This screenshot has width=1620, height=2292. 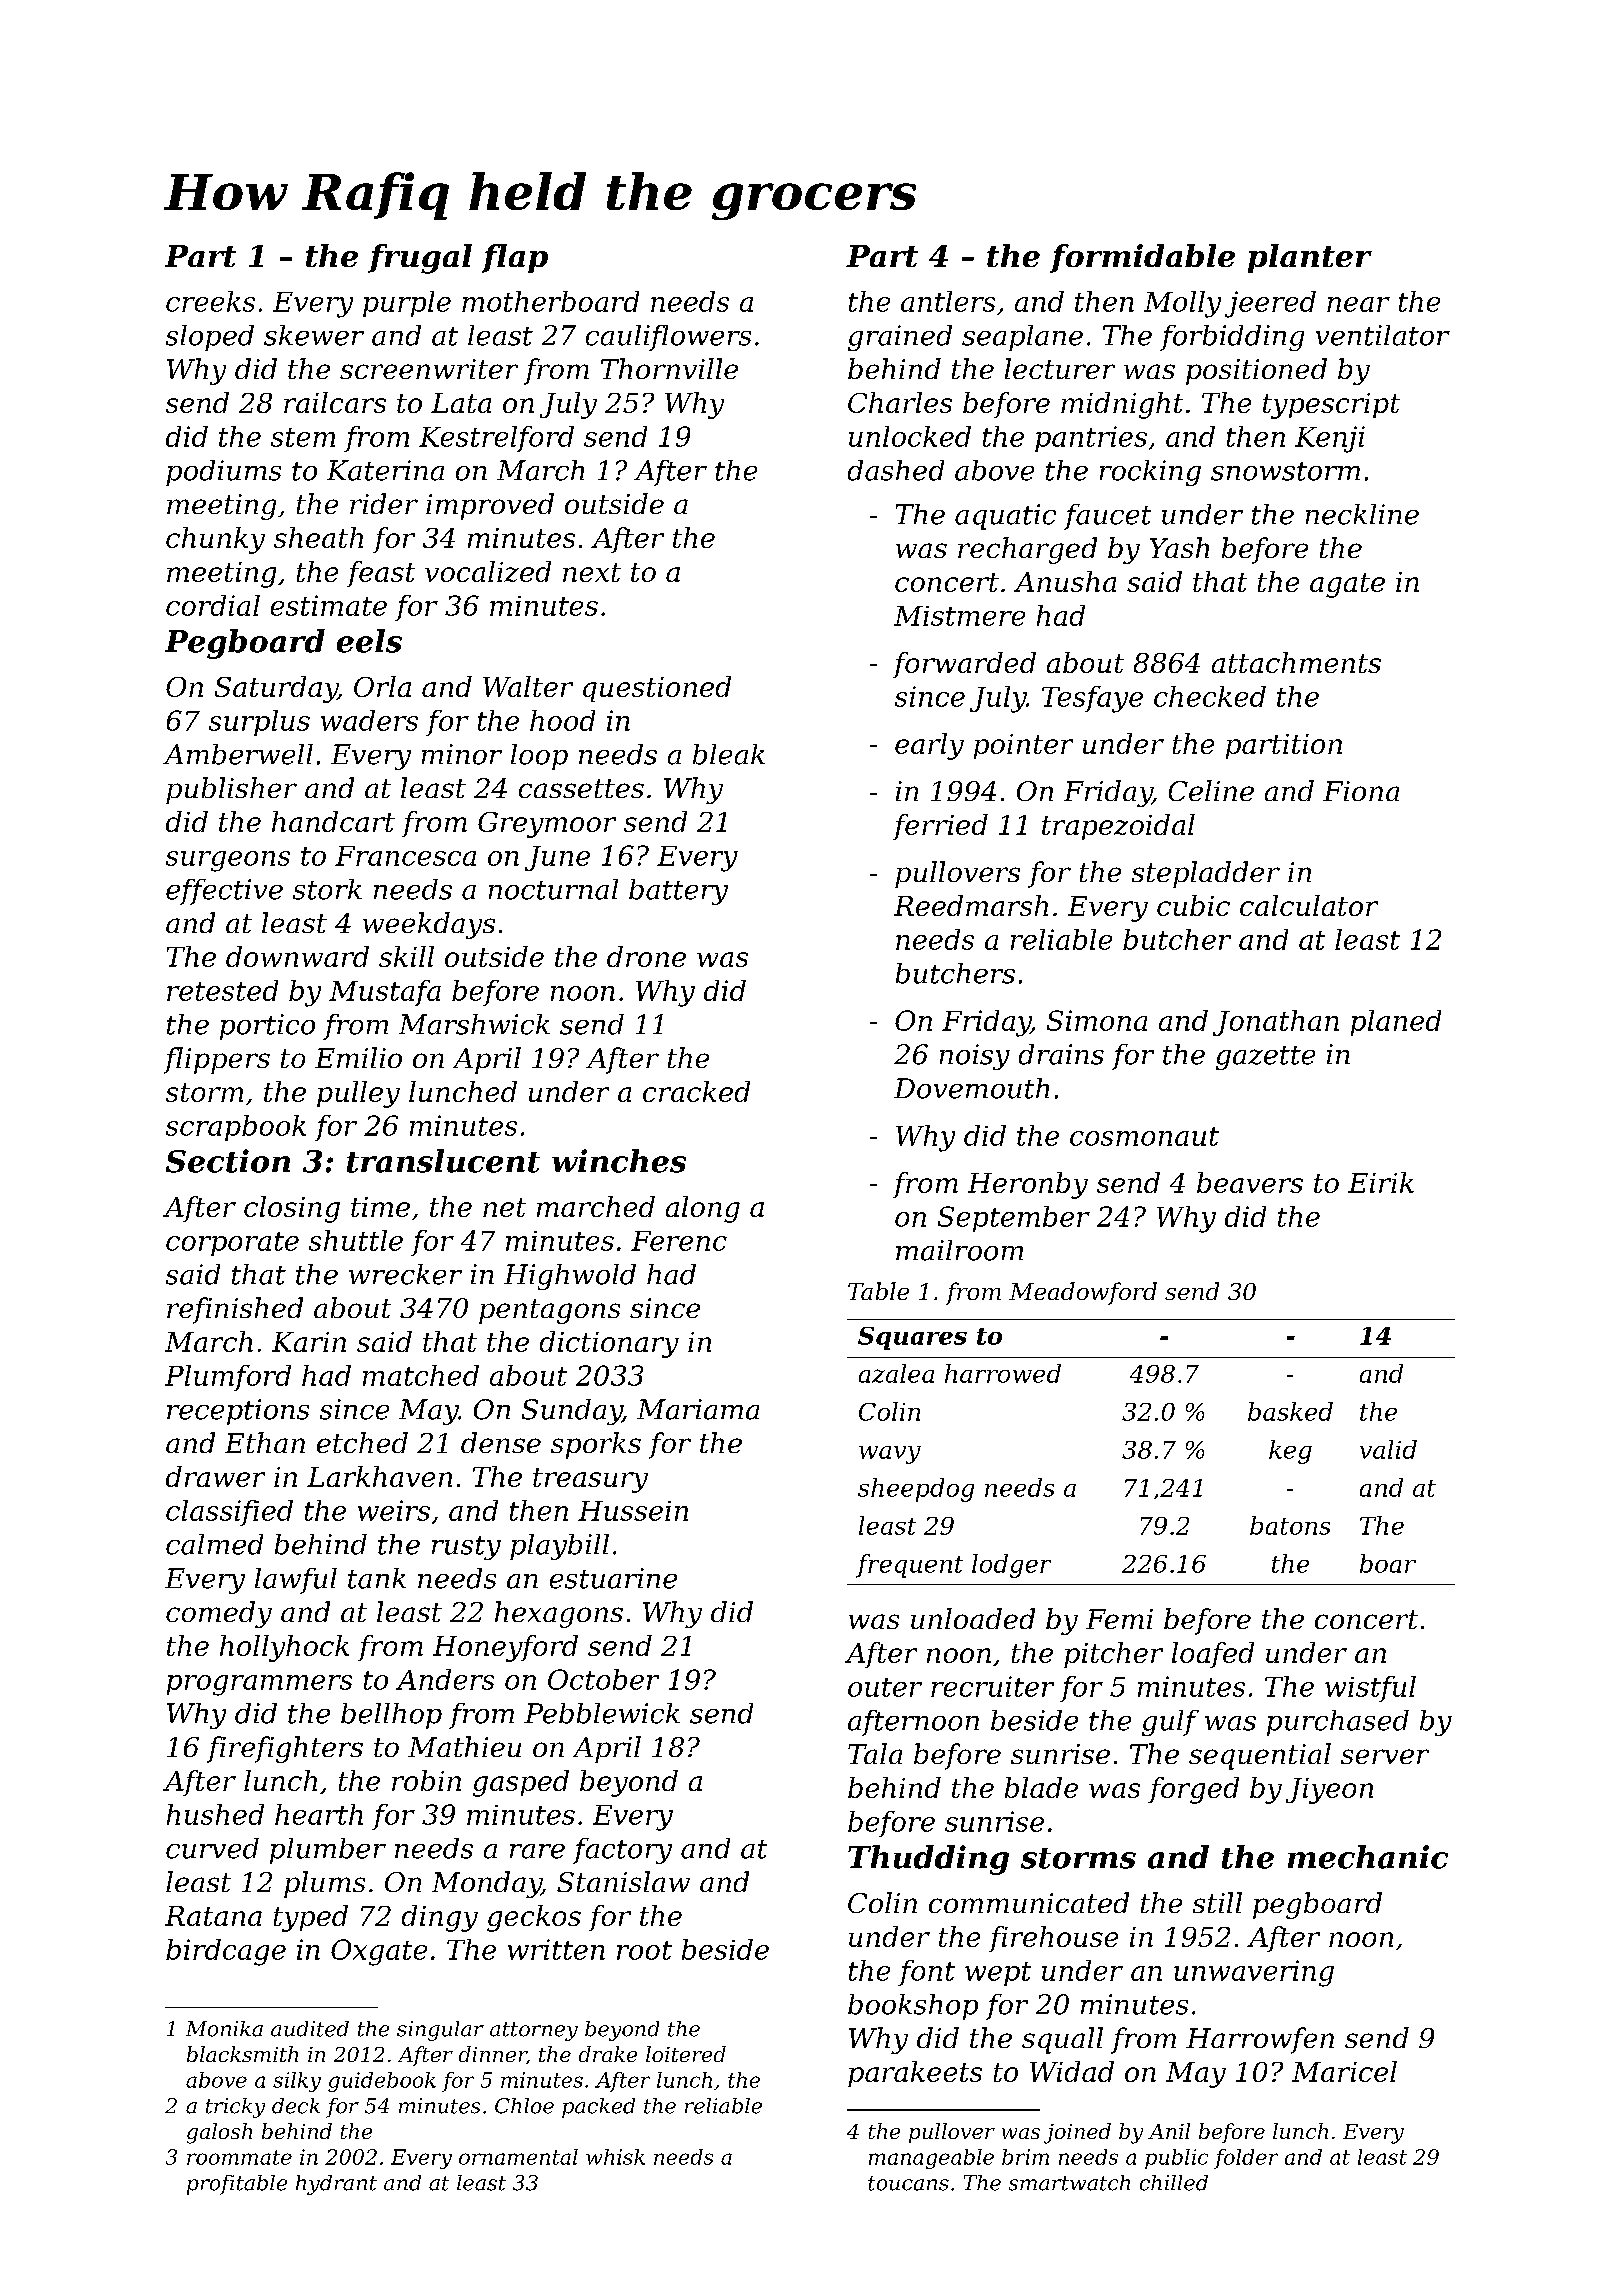 I want to click on flap, so click(x=515, y=258).
